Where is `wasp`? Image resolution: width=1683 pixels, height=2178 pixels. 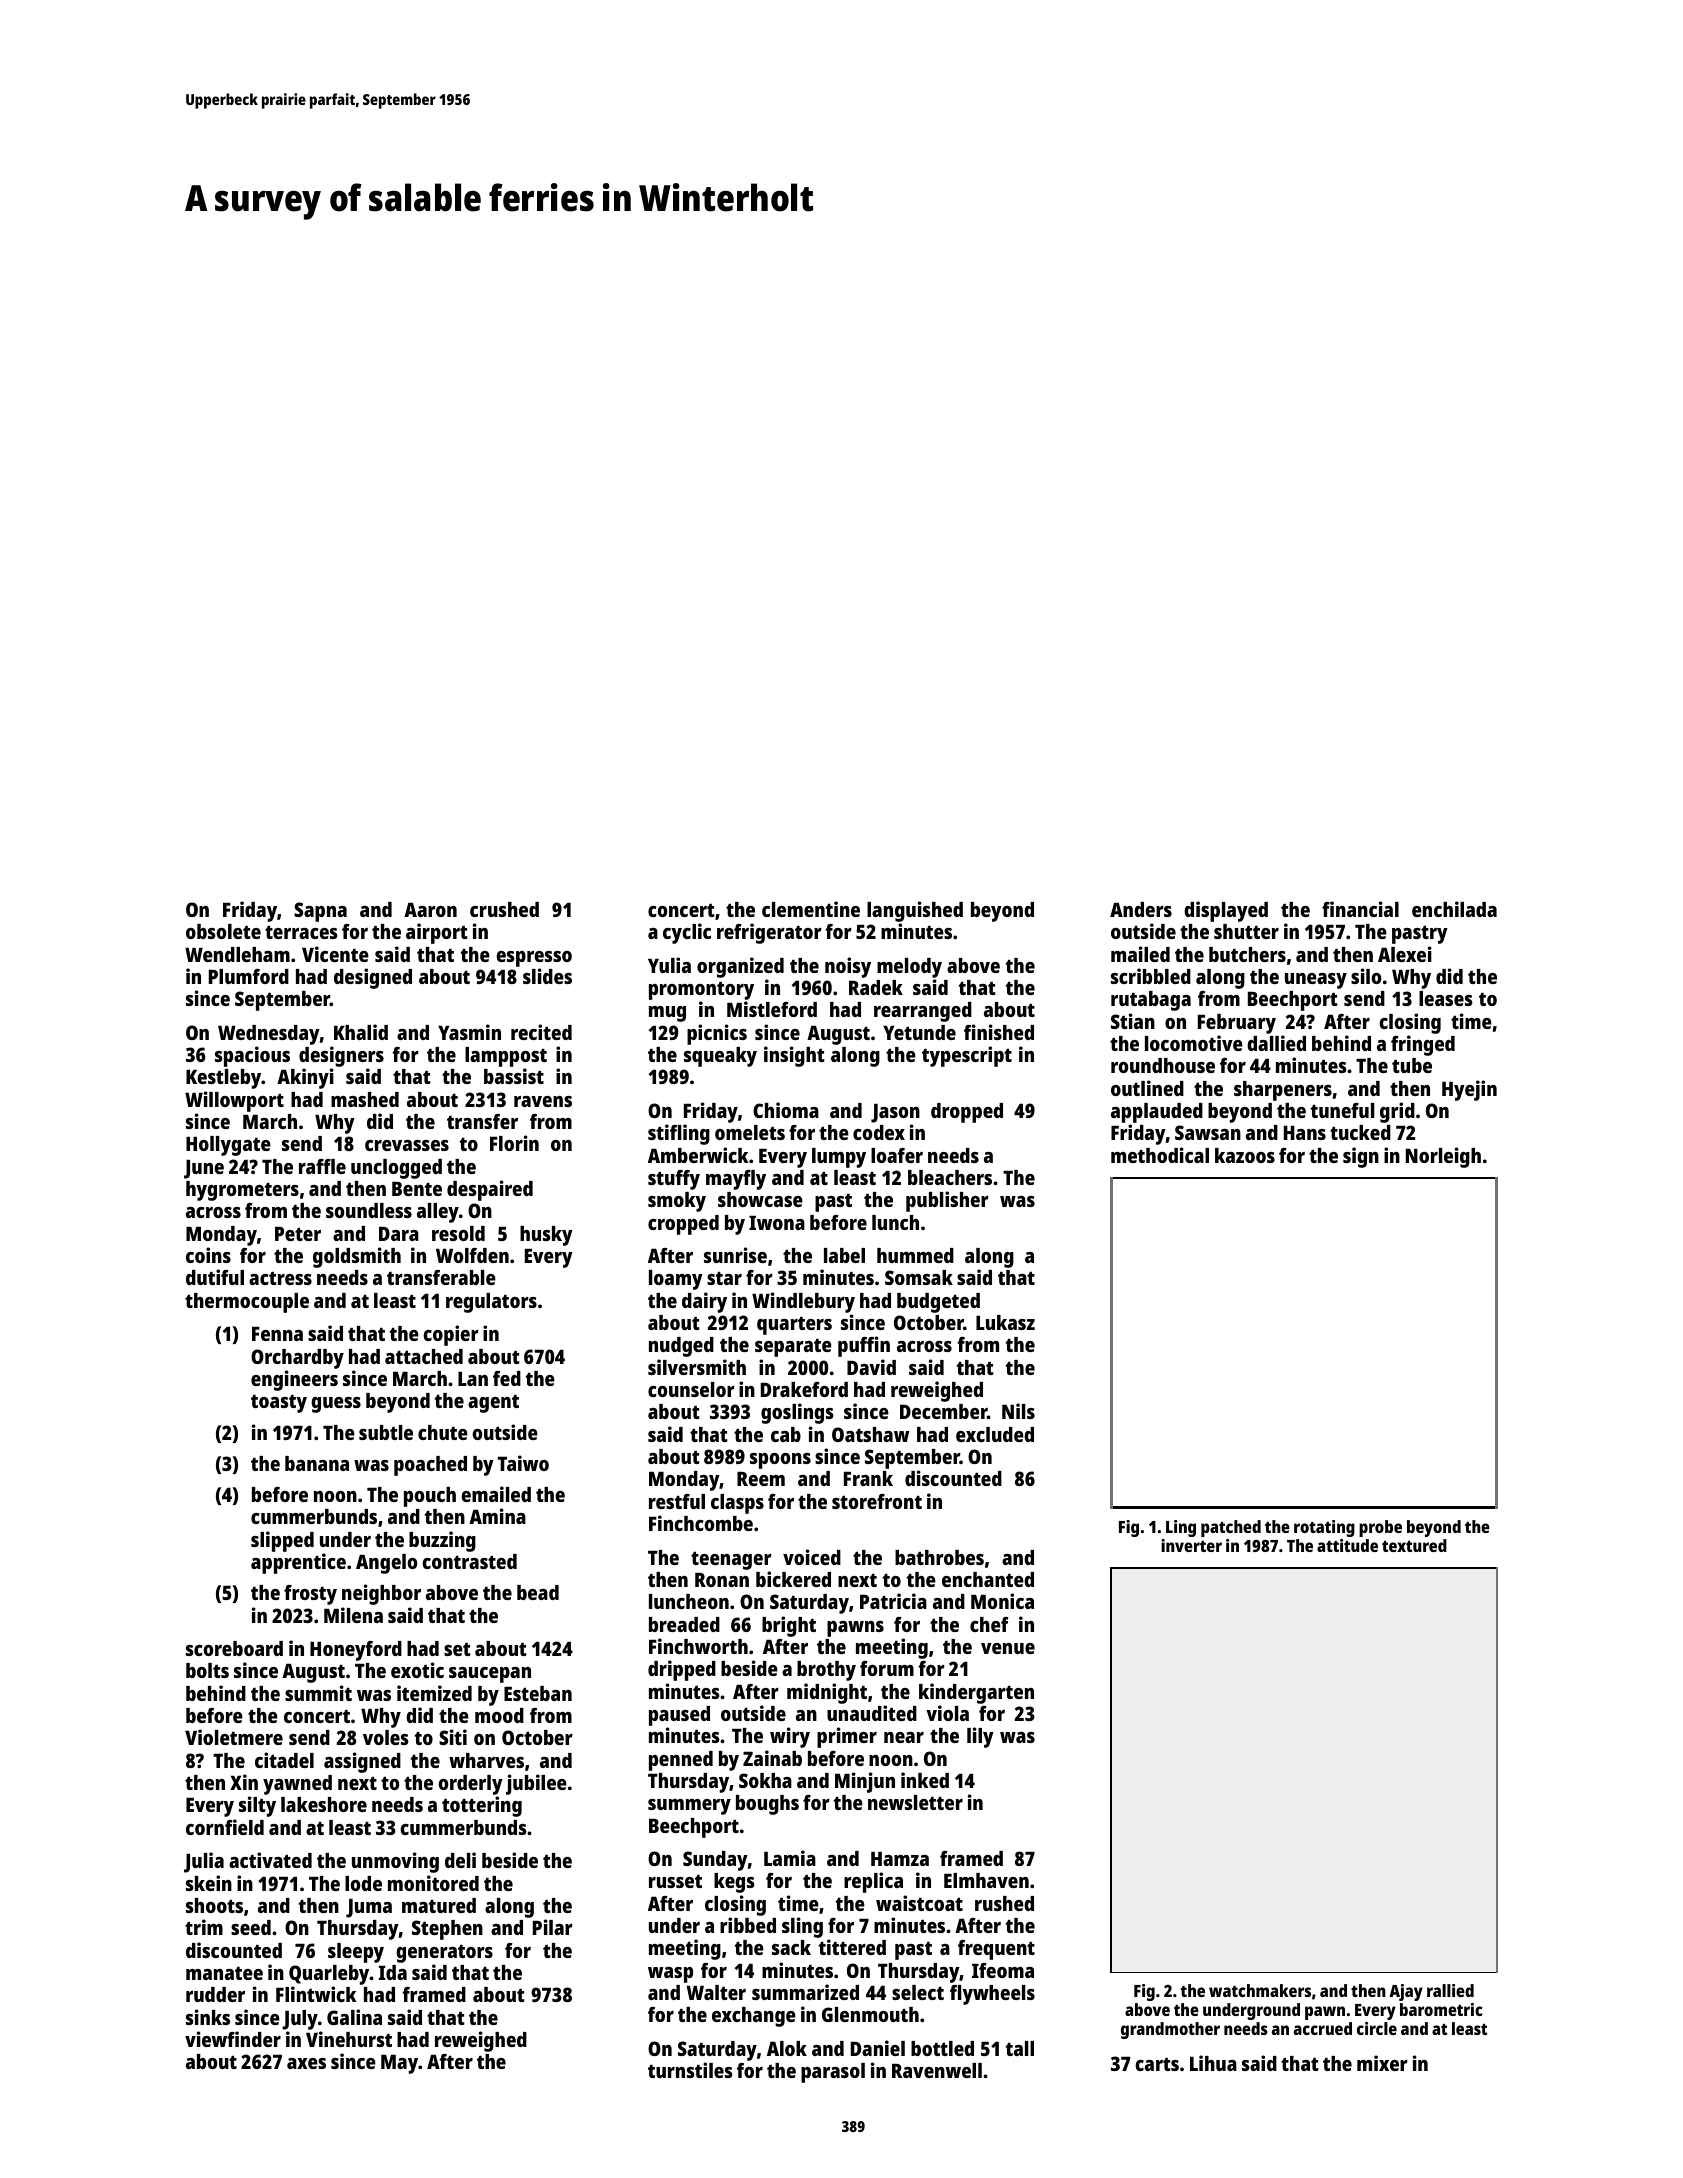 wasp is located at coordinates (670, 1975).
